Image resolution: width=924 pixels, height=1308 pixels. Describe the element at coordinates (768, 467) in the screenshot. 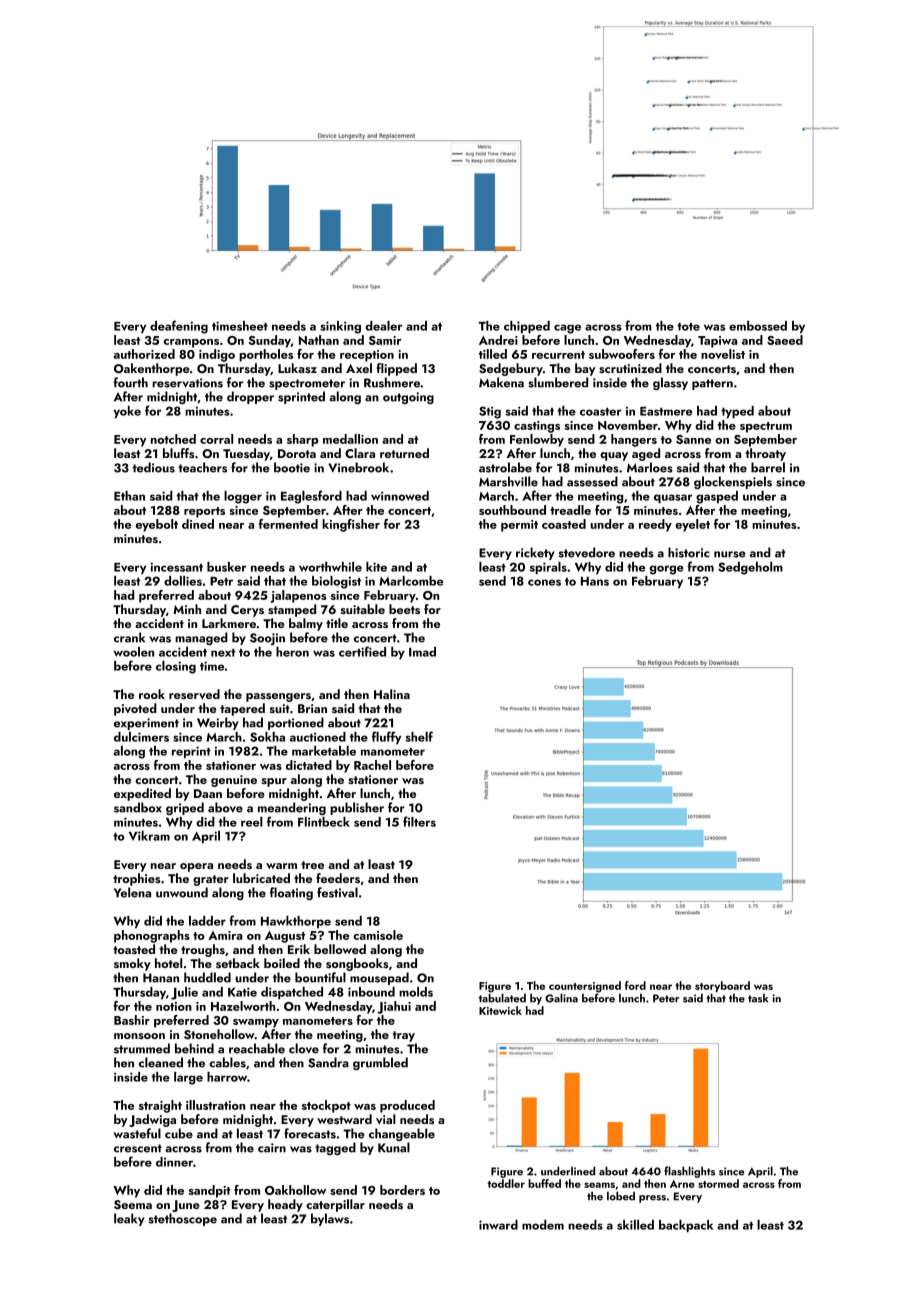

I see `barrel` at that location.
